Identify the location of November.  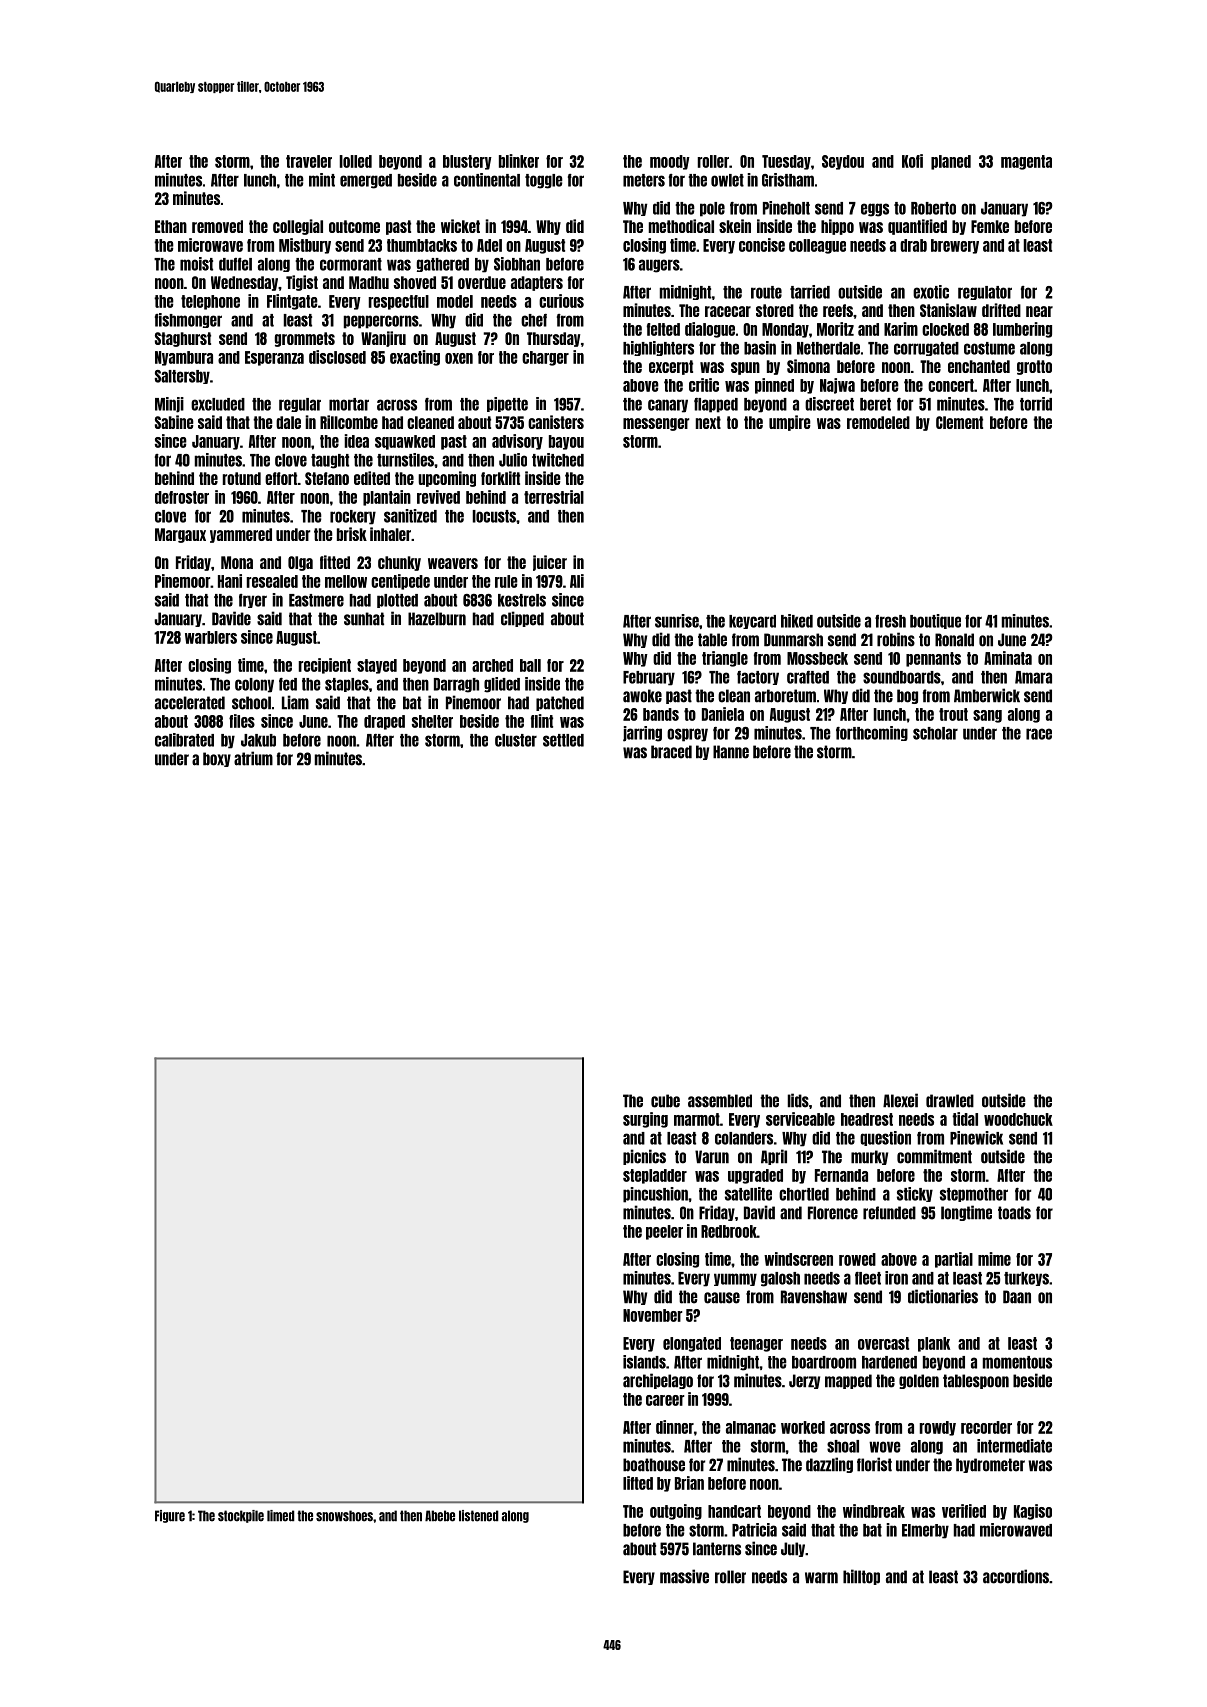
(652, 1315).
